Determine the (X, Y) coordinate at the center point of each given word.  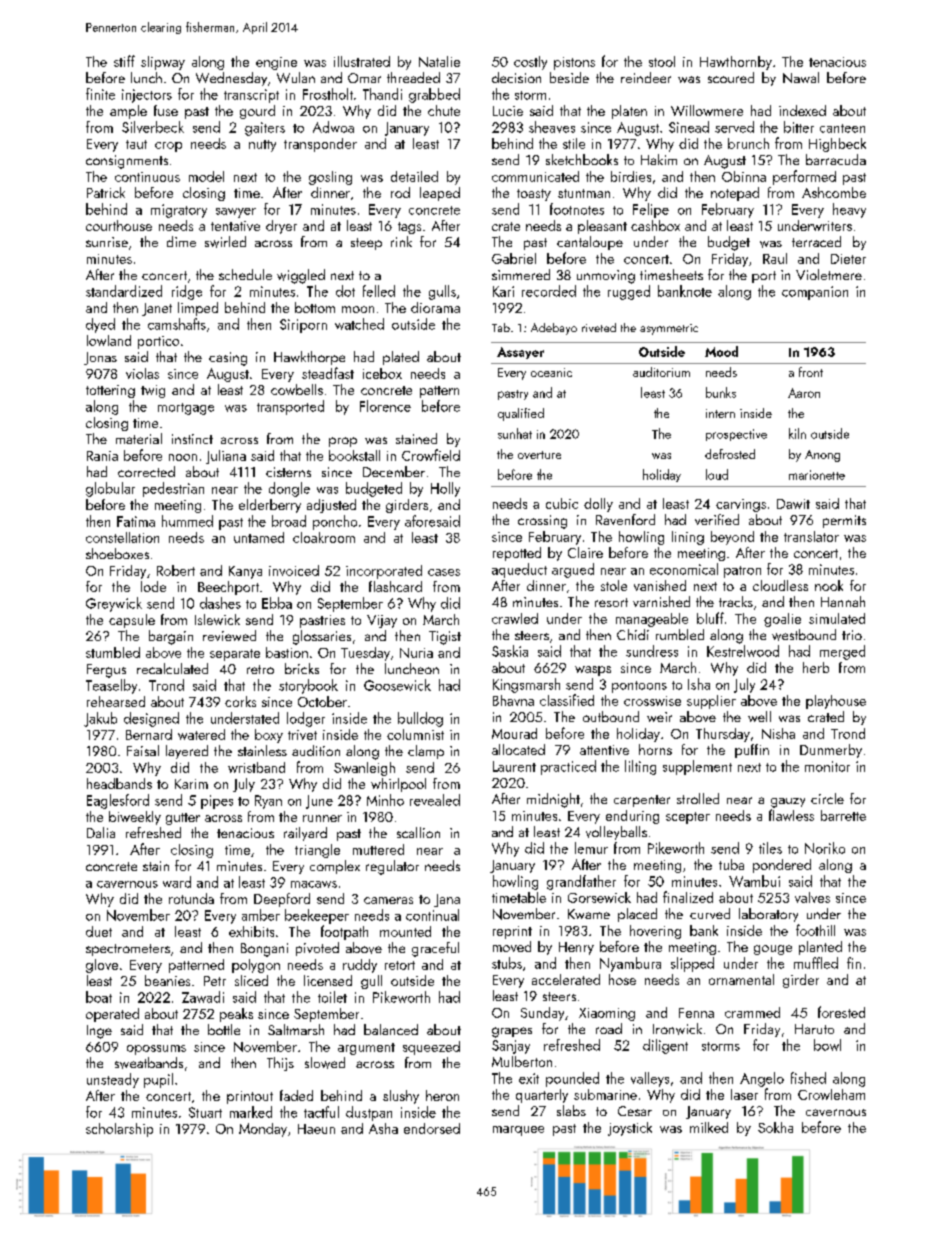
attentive (604, 750)
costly (530, 63)
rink (401, 241)
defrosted (730, 454)
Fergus (106, 671)
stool (662, 61)
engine (276, 63)
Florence (385, 406)
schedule (245, 274)
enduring (632, 817)
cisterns (288, 472)
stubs (507, 963)
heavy (849, 210)
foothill (815, 930)
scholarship (119, 1130)
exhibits (251, 931)
